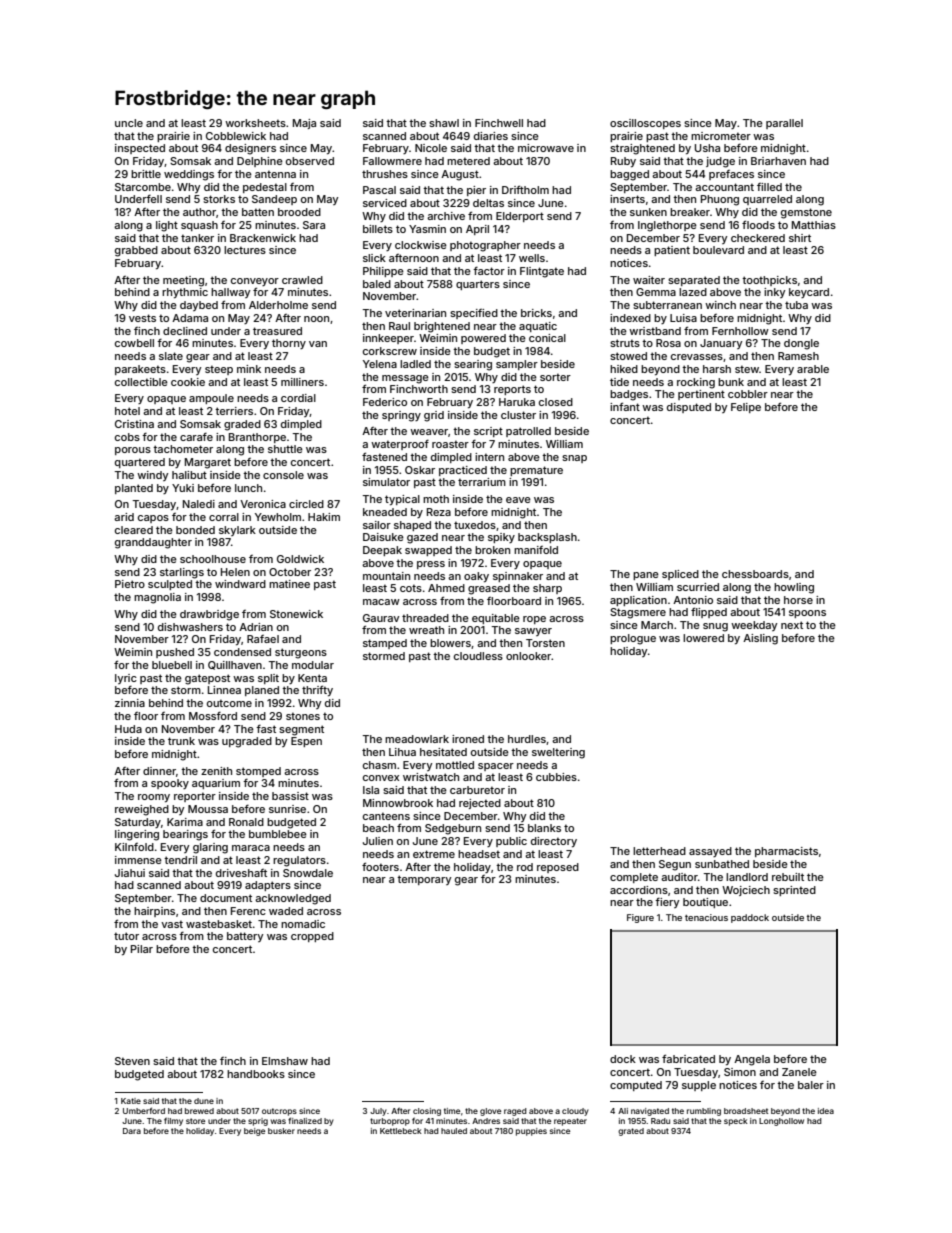 This document has width=952, height=1233. I want to click on brittle, so click(146, 174).
